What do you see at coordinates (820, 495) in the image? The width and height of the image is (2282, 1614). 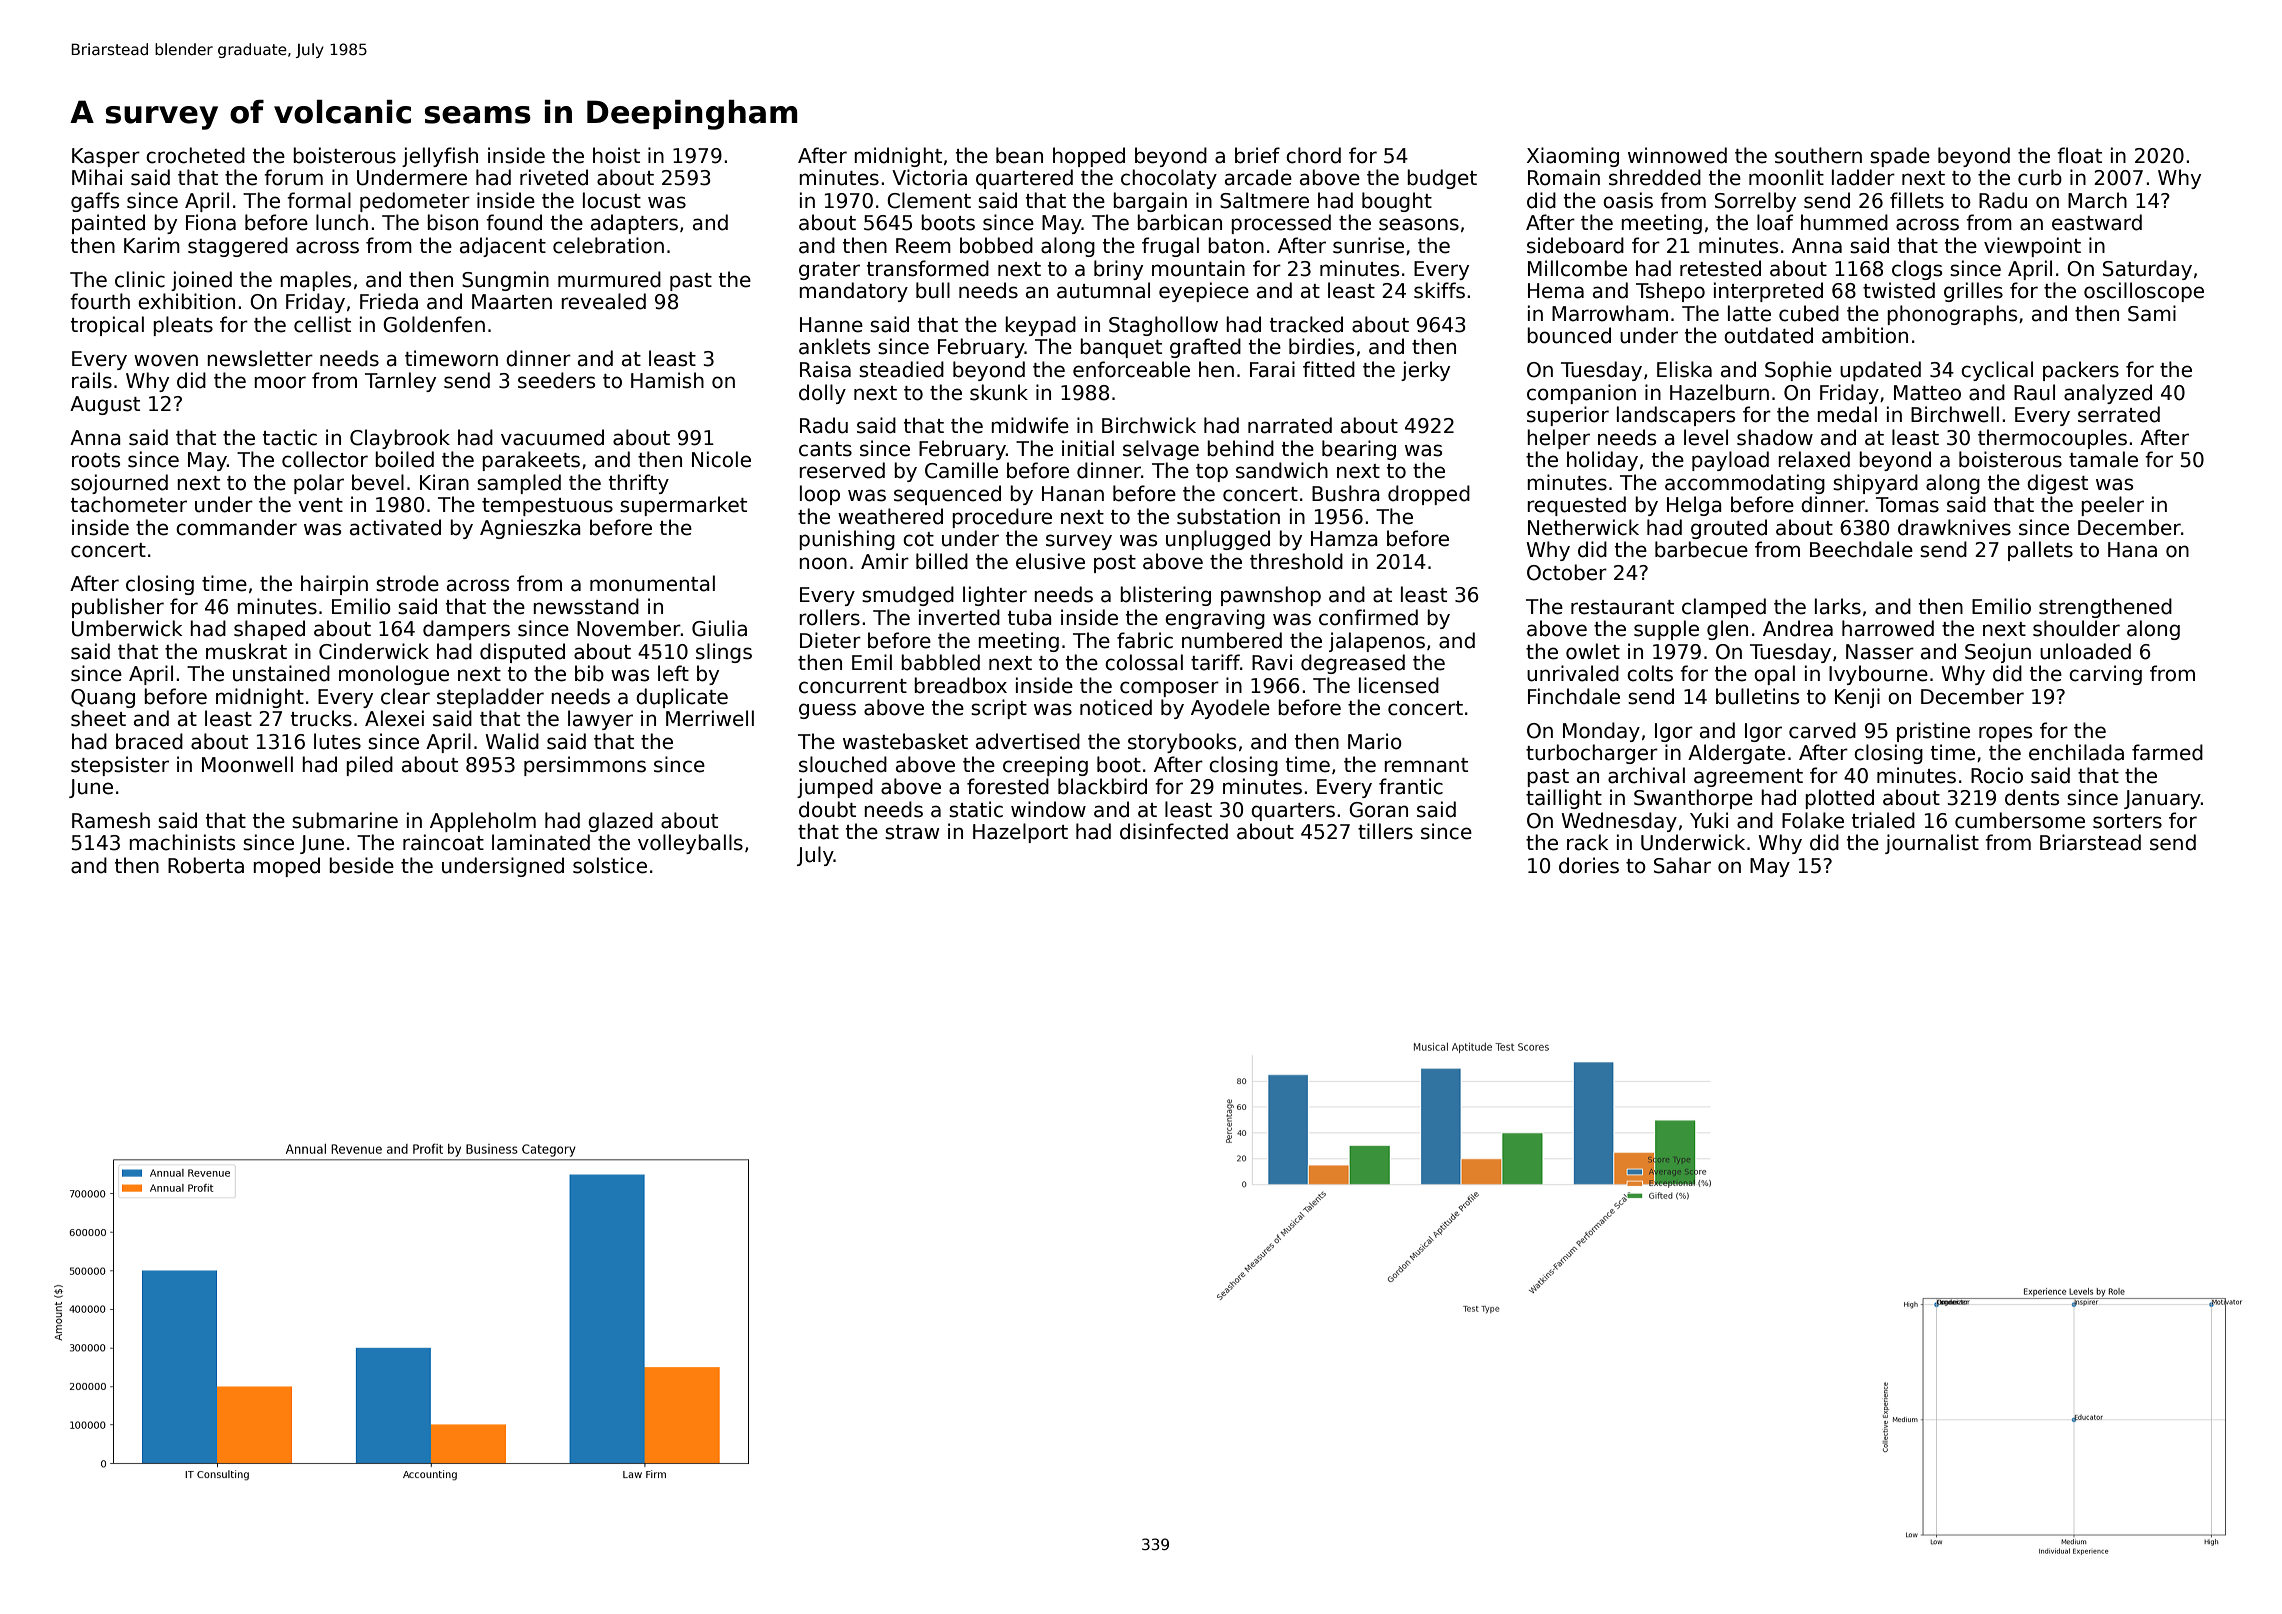 I see `loop` at bounding box center [820, 495].
